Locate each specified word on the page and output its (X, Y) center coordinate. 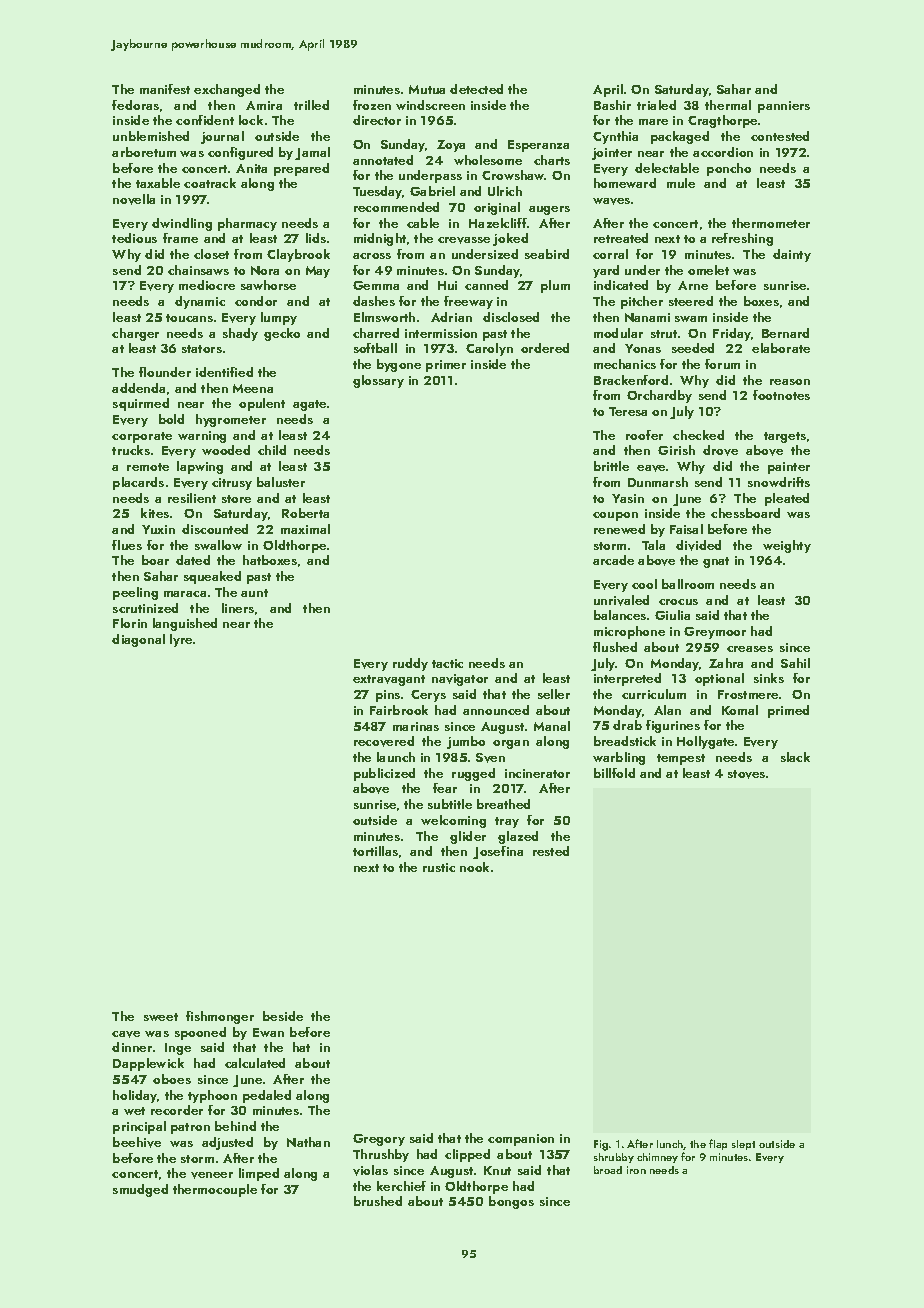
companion (521, 1140)
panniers (784, 107)
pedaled (267, 1096)
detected (476, 89)
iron (636, 1170)
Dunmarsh (658, 482)
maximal (305, 529)
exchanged (227, 90)
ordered (545, 348)
